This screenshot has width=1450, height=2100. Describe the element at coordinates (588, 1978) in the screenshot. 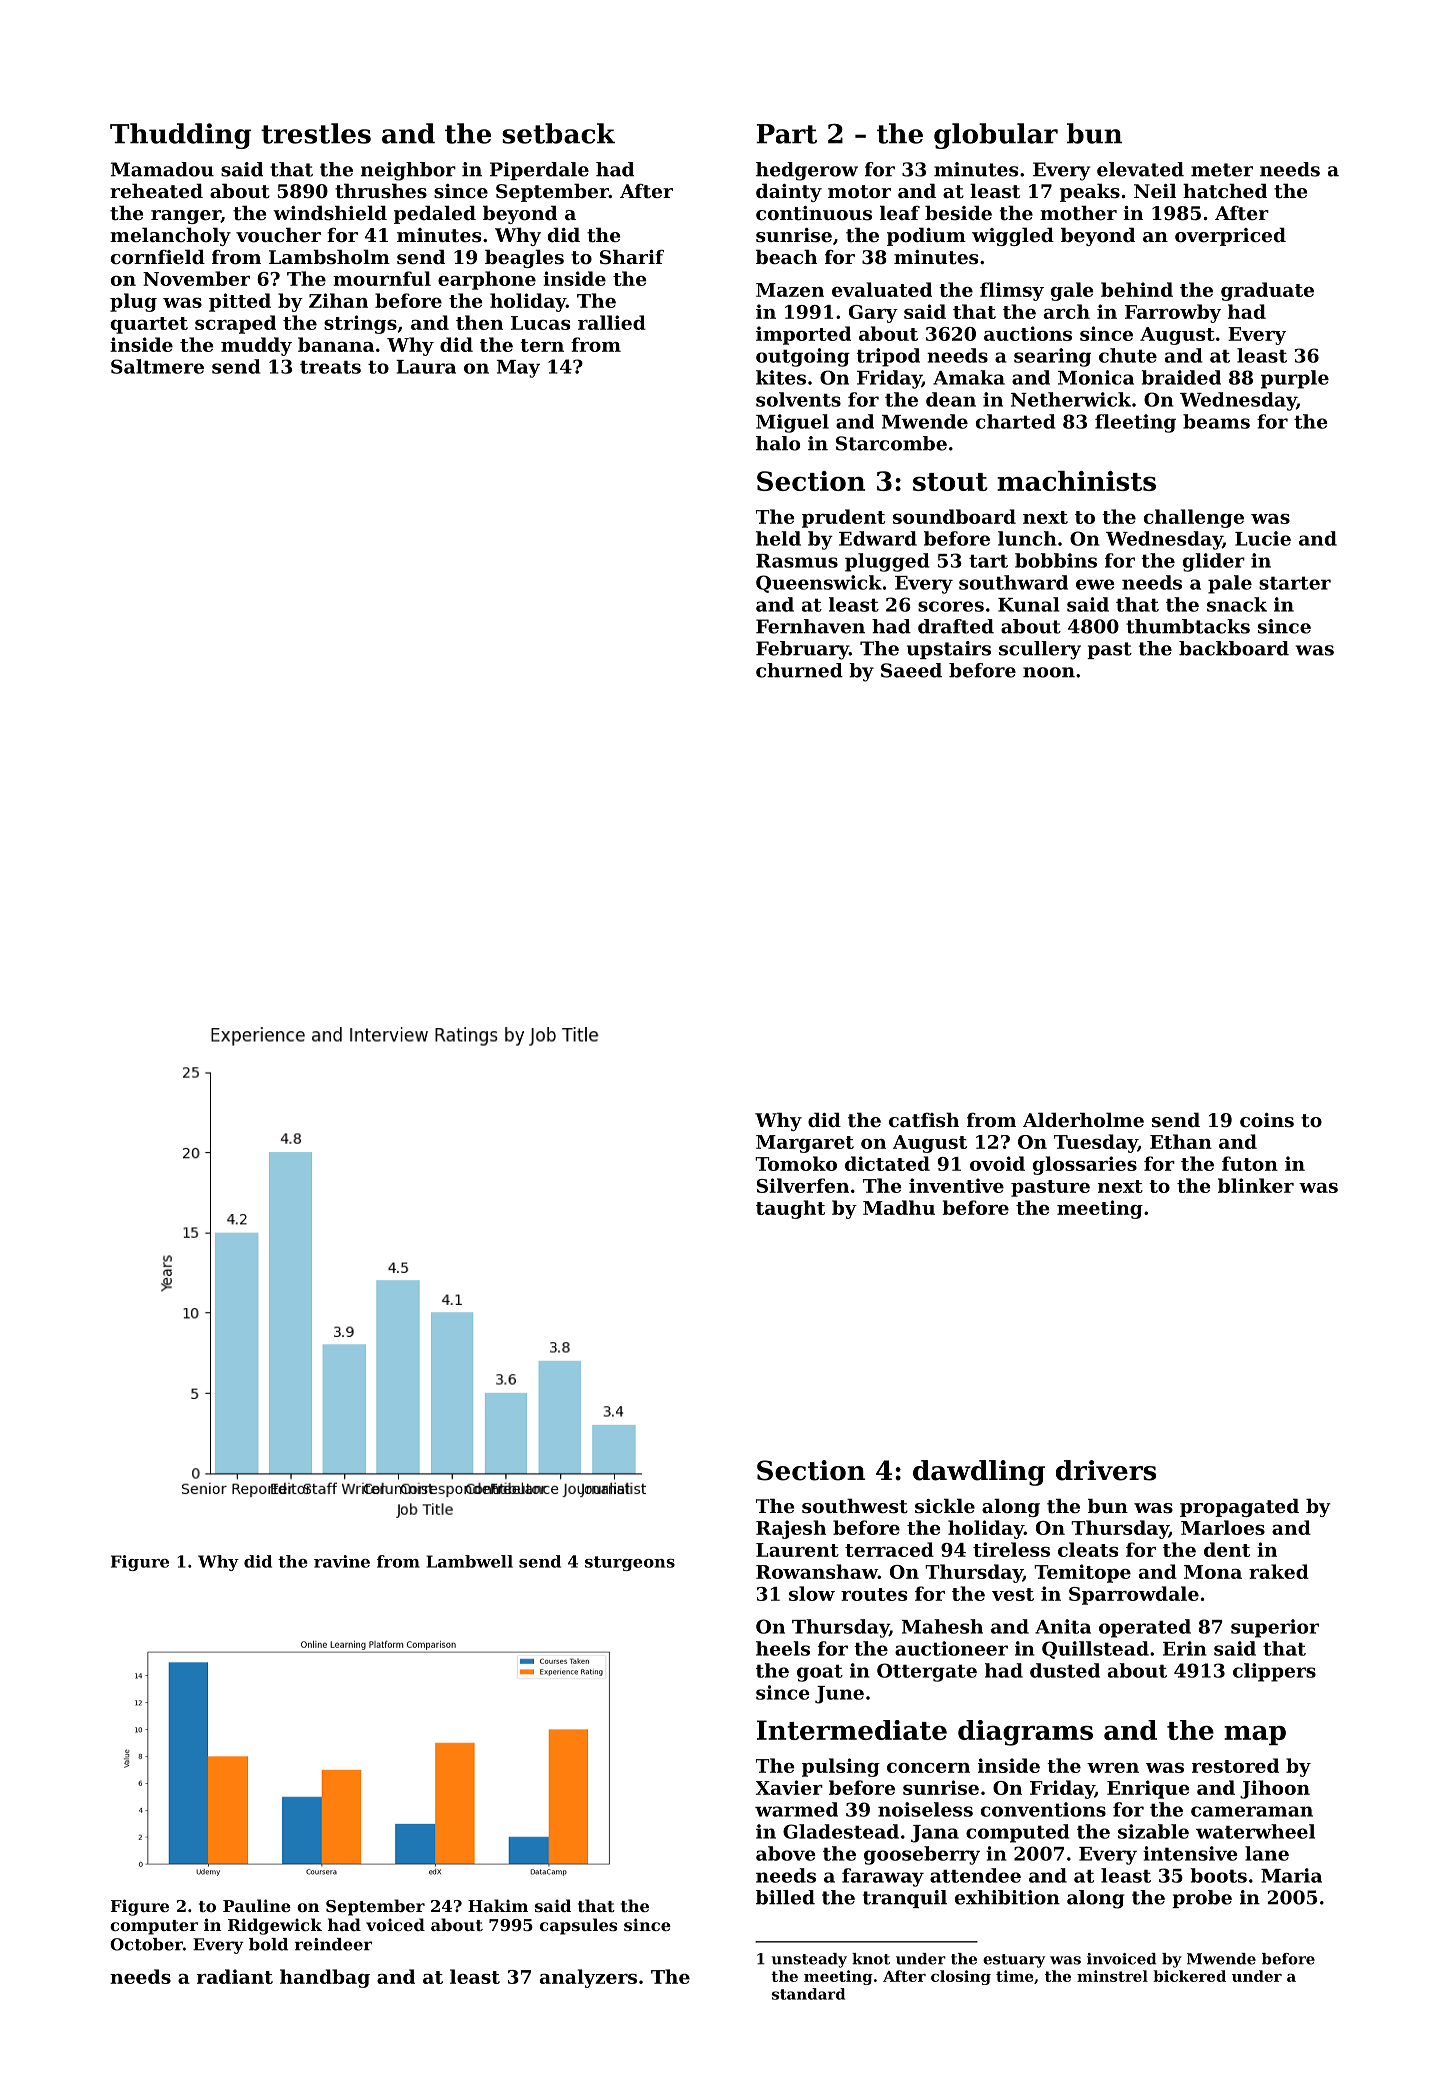

I see `analyzers` at that location.
